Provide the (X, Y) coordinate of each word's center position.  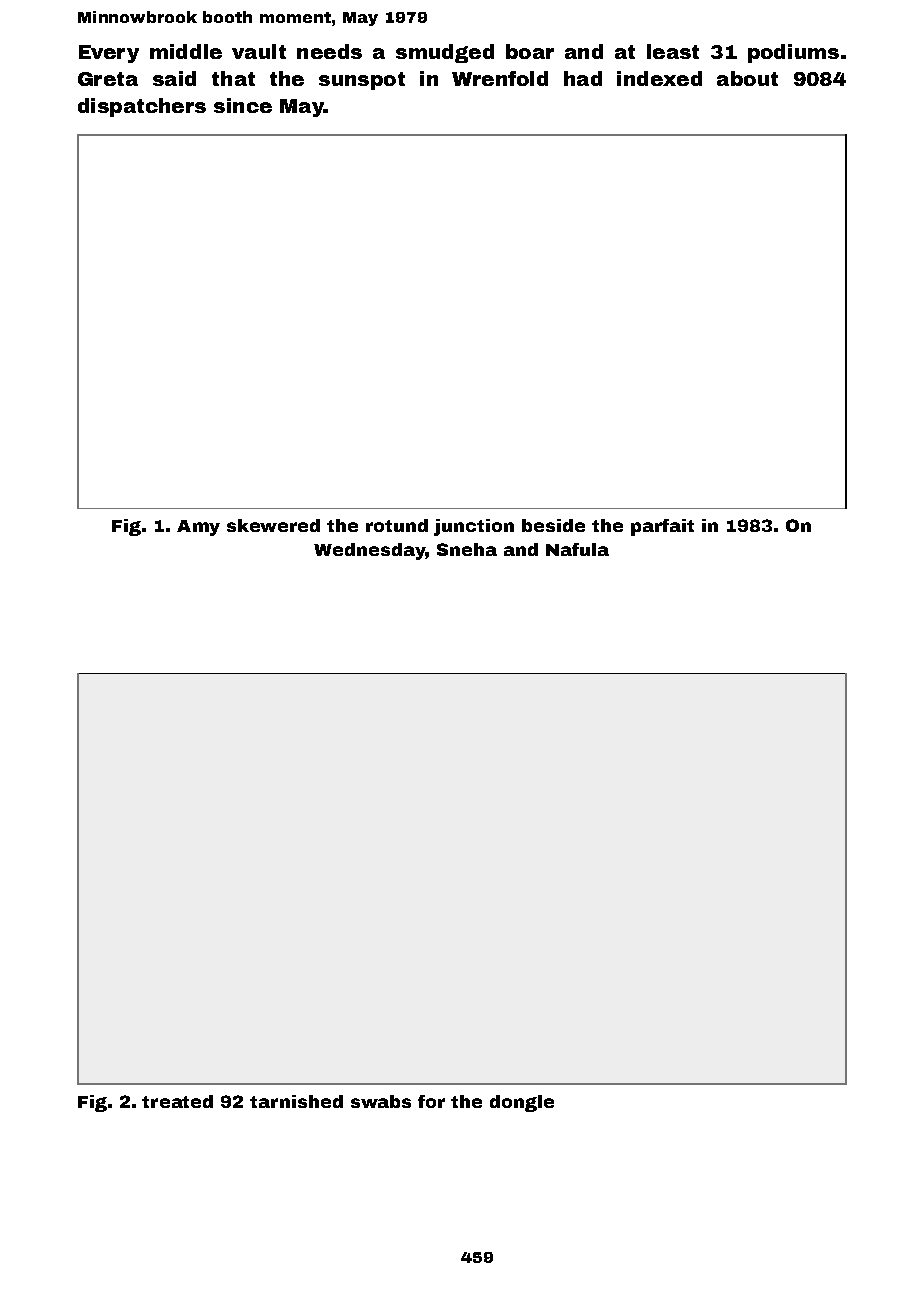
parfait (662, 527)
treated (177, 1101)
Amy (198, 528)
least (673, 51)
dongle (522, 1103)
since (243, 105)
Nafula (577, 549)
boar (530, 51)
